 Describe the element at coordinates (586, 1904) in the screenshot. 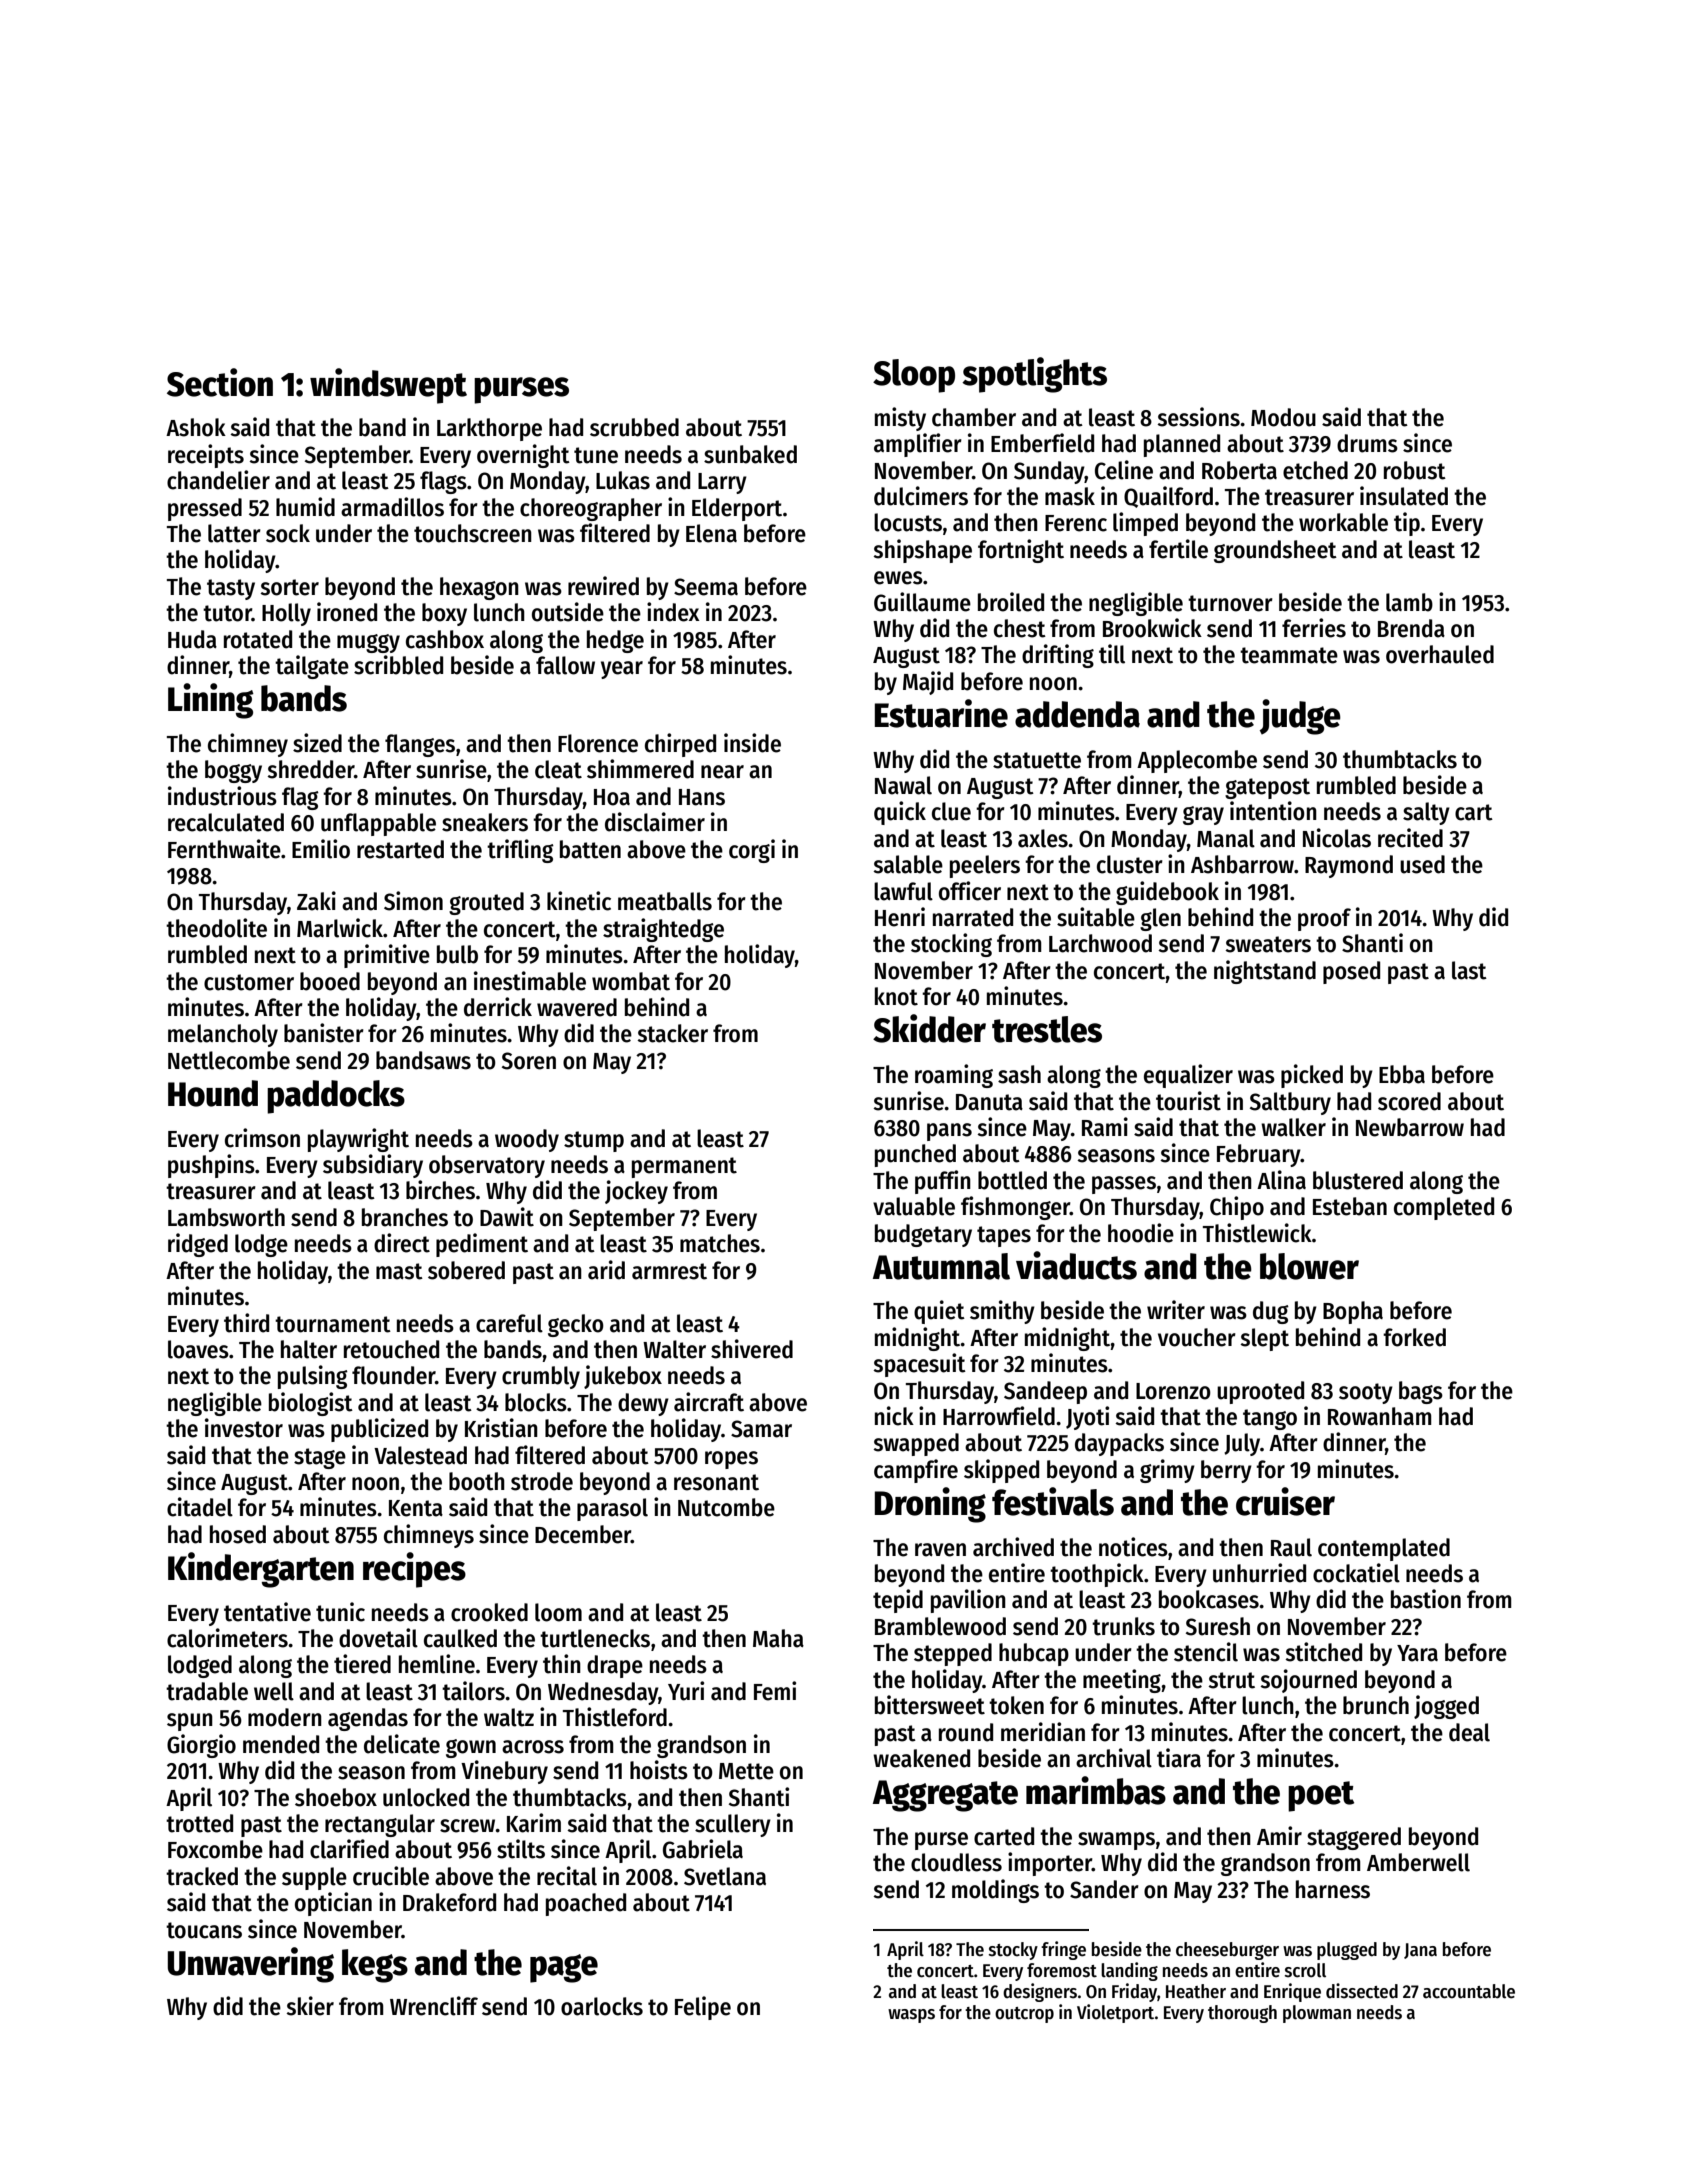

I see `poached` at that location.
